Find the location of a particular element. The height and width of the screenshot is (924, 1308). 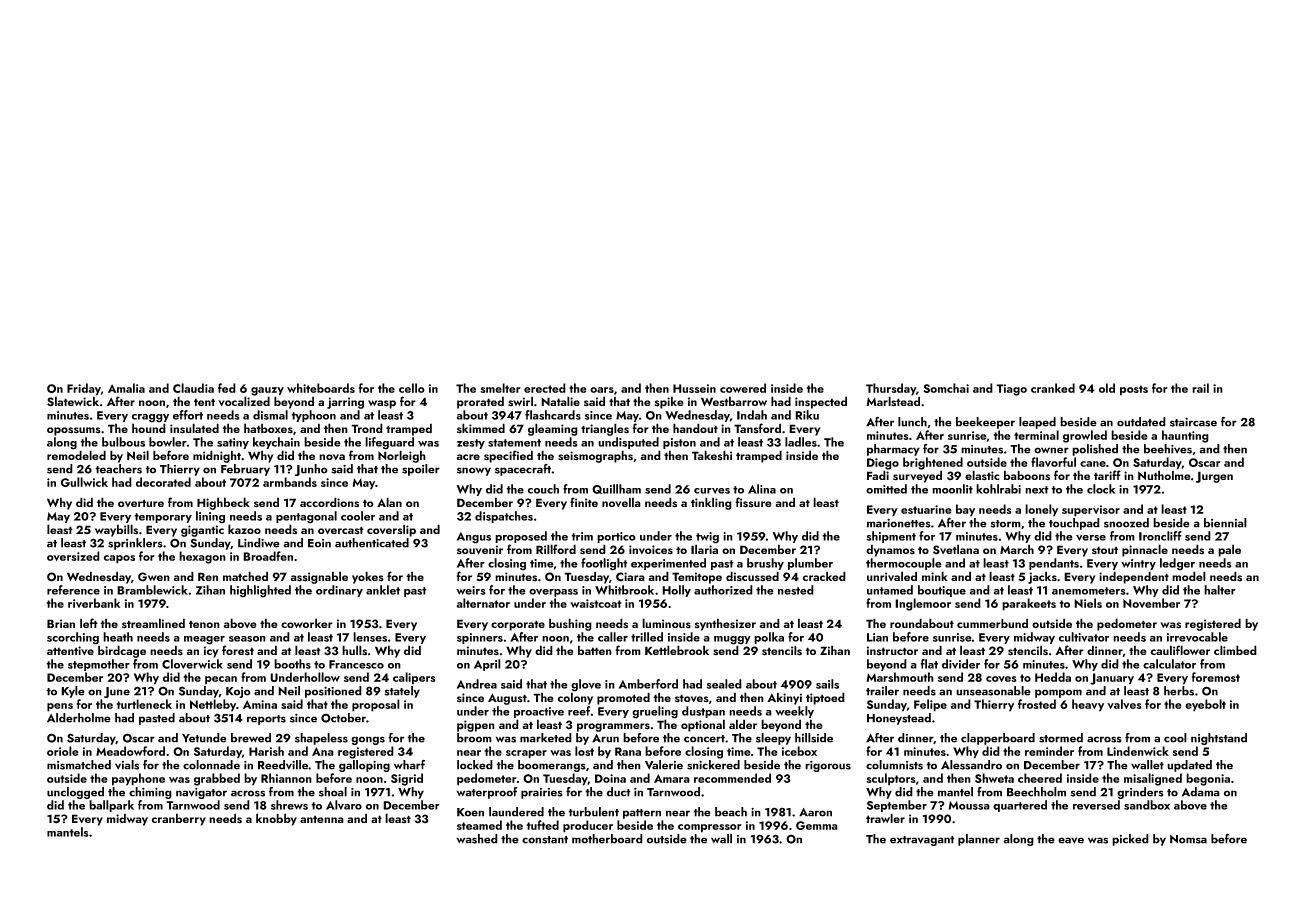

reminder is located at coordinates (1049, 751).
